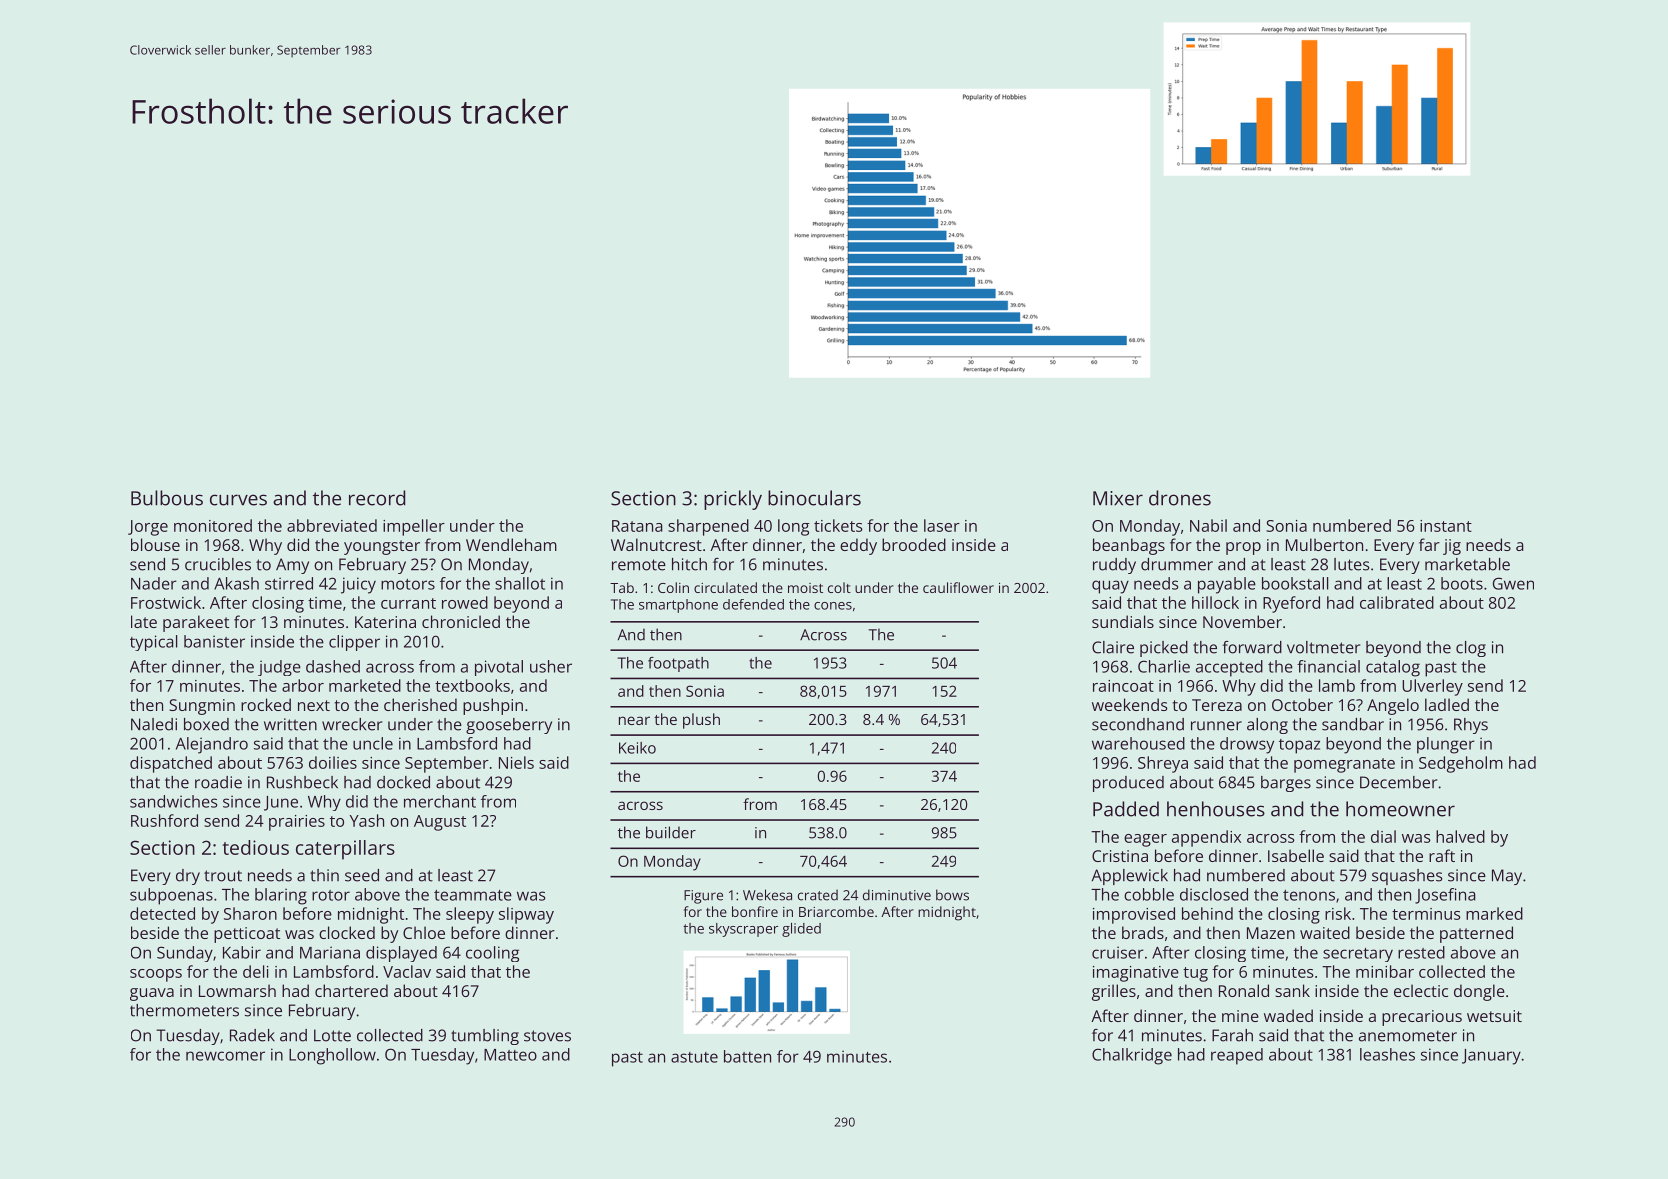 The width and height of the screenshot is (1668, 1179). Describe the element at coordinates (164, 820) in the screenshot. I see `Rushford` at that location.
